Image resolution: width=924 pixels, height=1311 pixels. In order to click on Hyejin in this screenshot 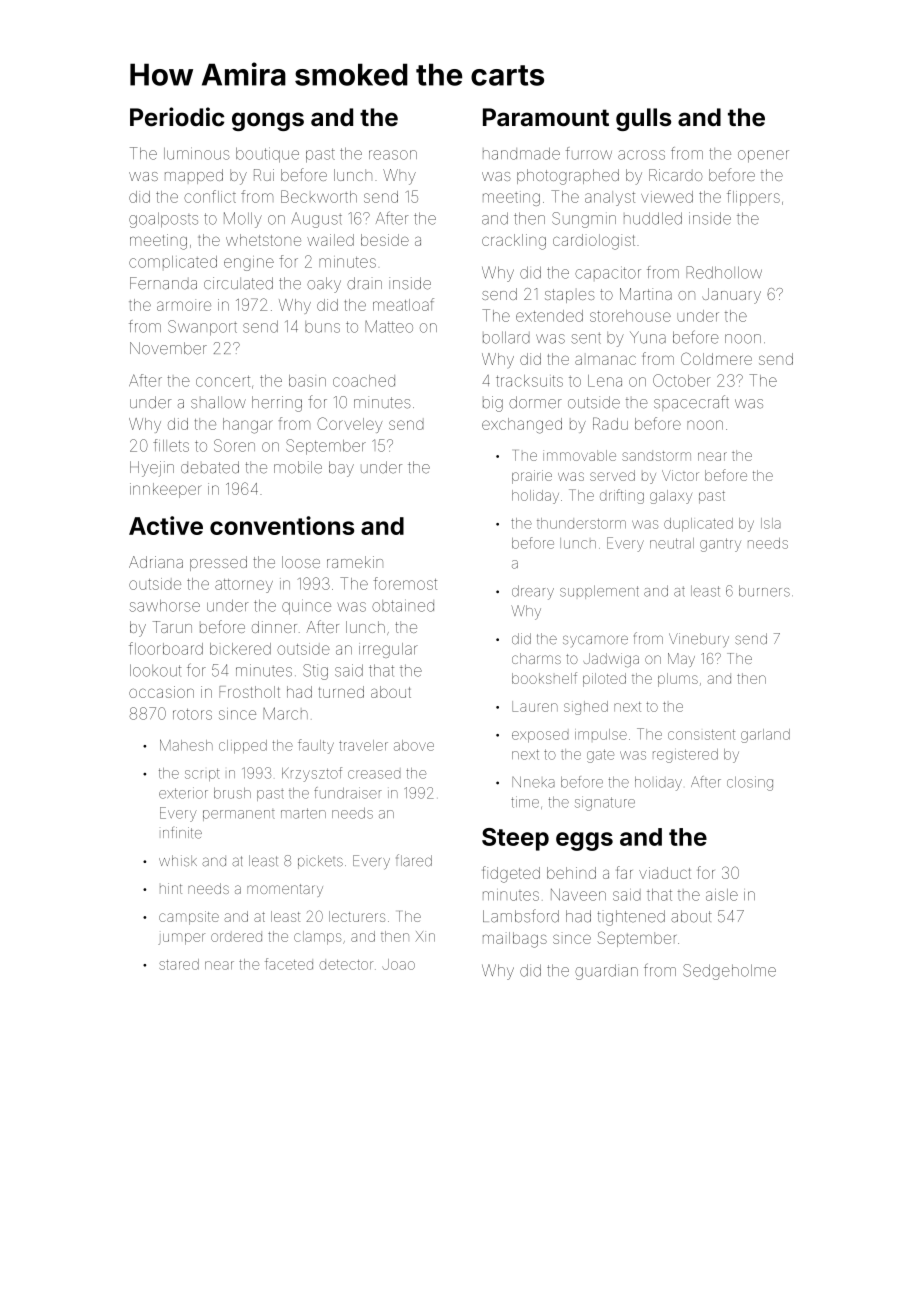, I will do `click(152, 469)`.
